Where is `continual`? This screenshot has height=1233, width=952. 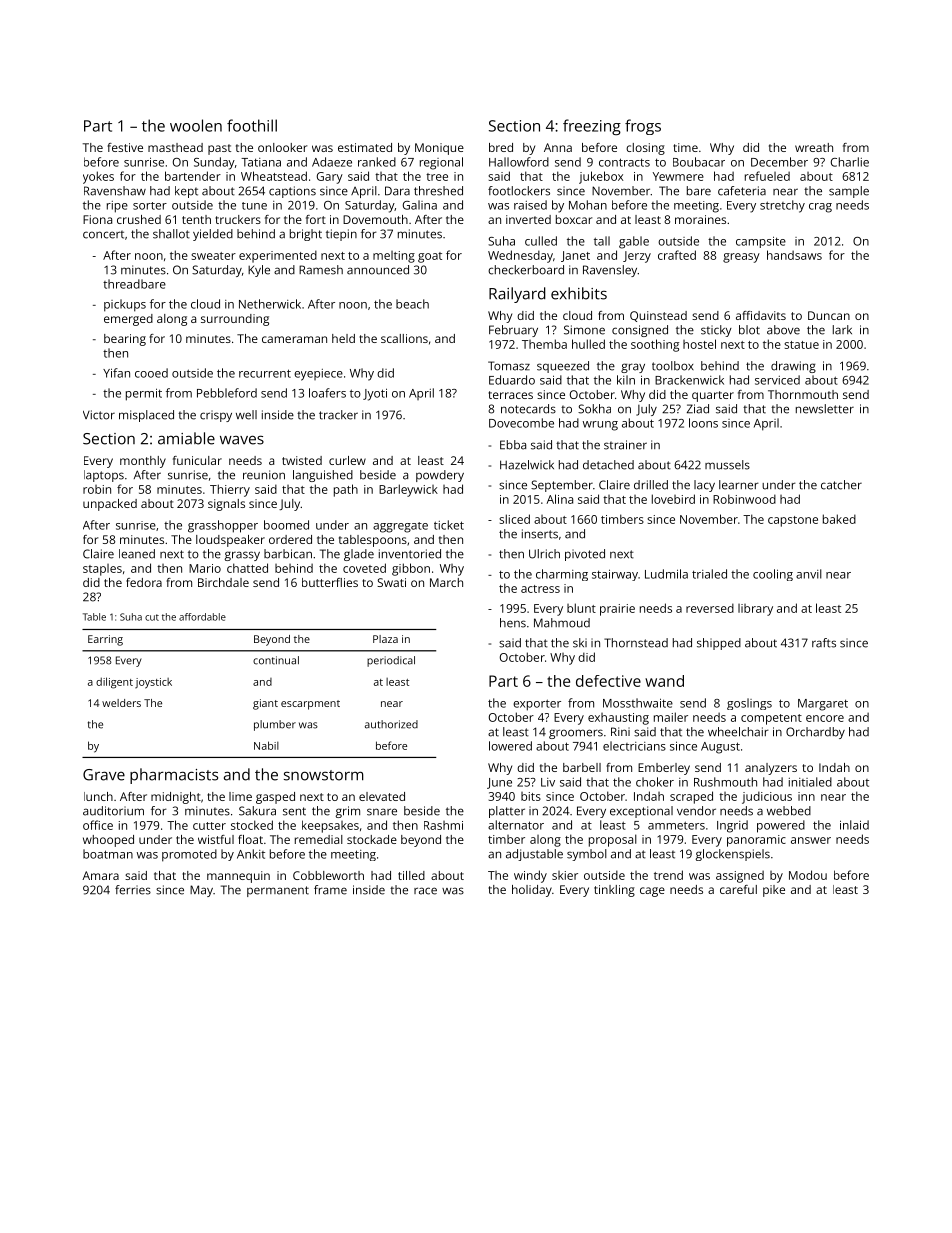
continual is located at coordinates (276, 660).
